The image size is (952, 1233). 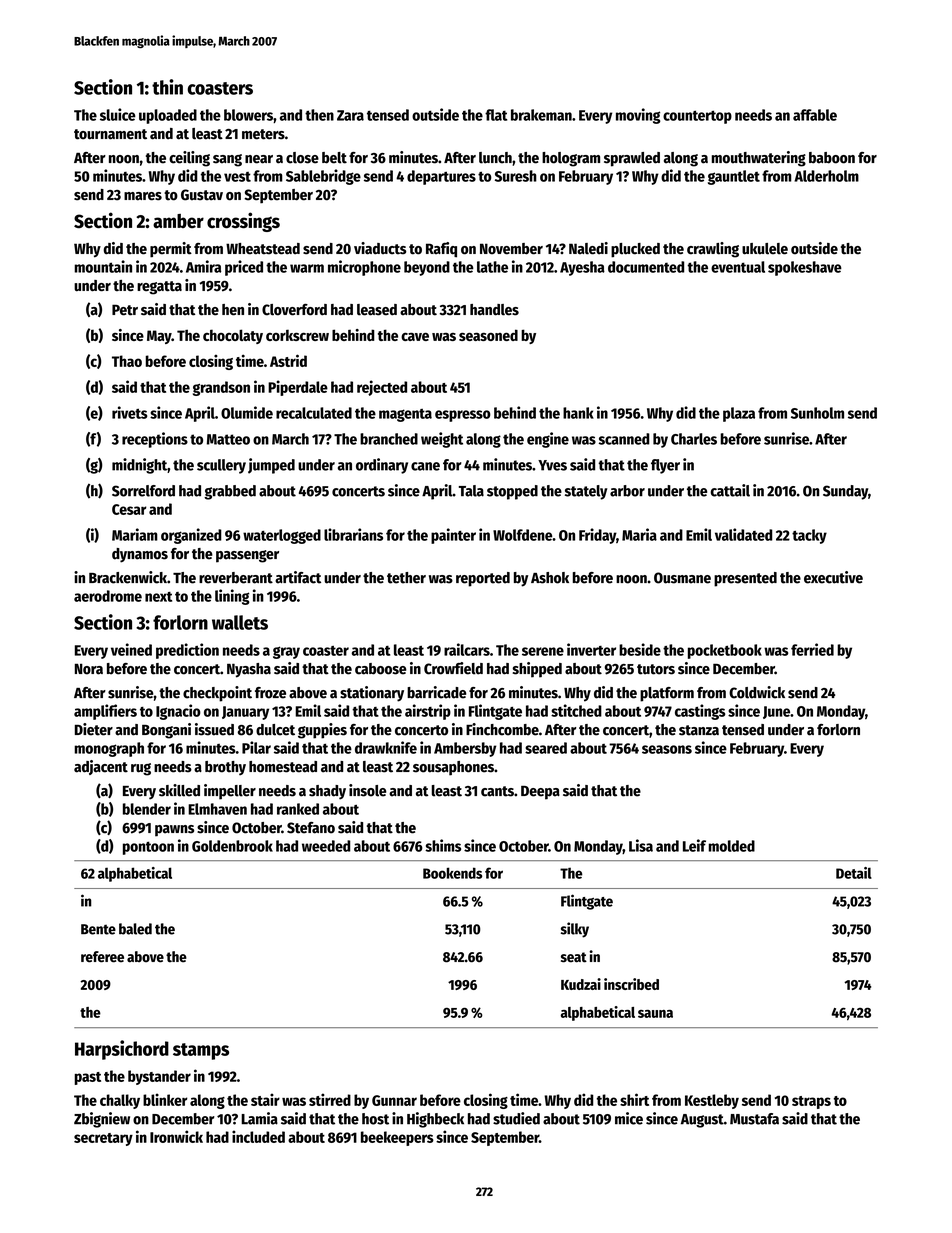 I want to click on inscribed, so click(x=631, y=984).
